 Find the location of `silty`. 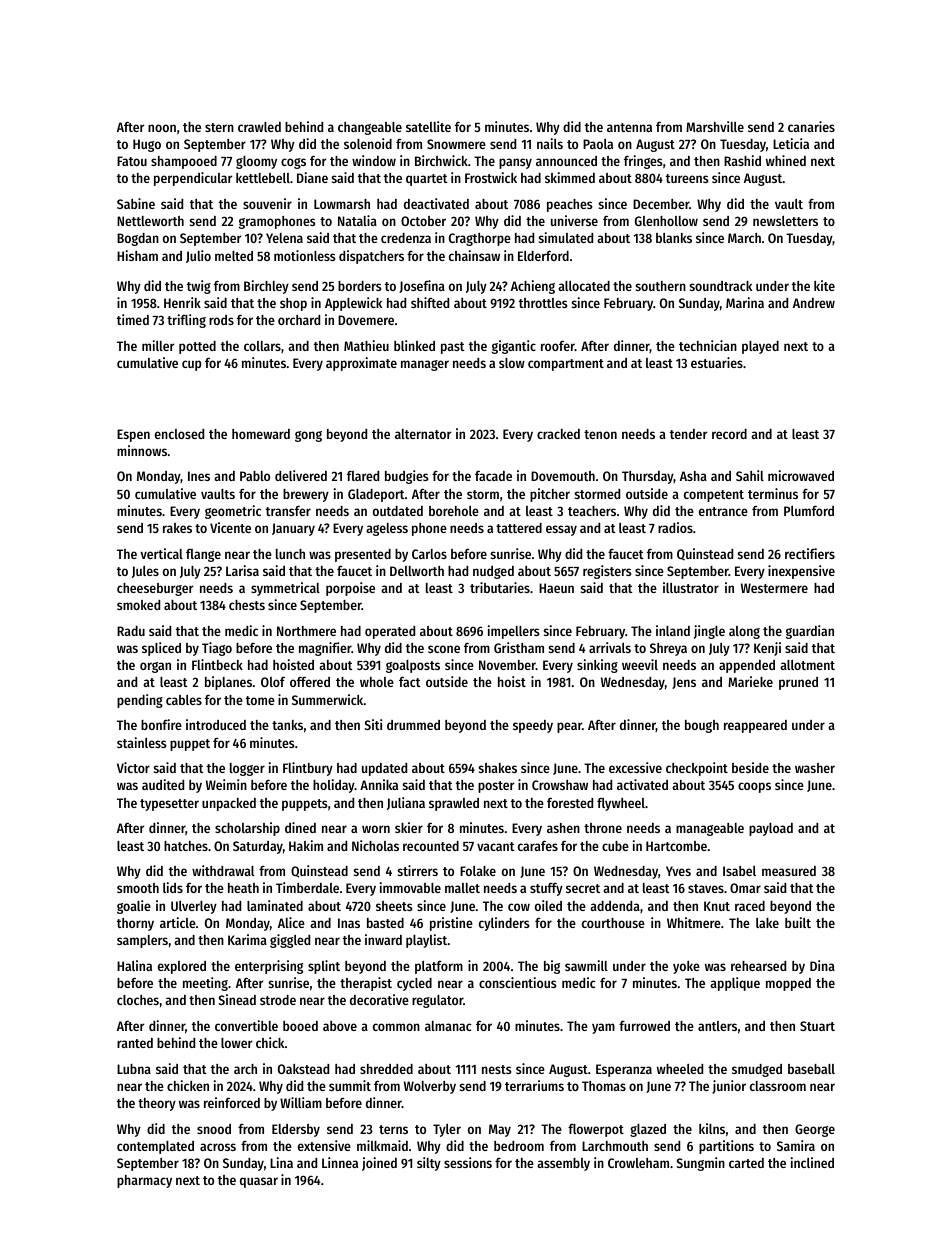

silty is located at coordinates (429, 1164).
